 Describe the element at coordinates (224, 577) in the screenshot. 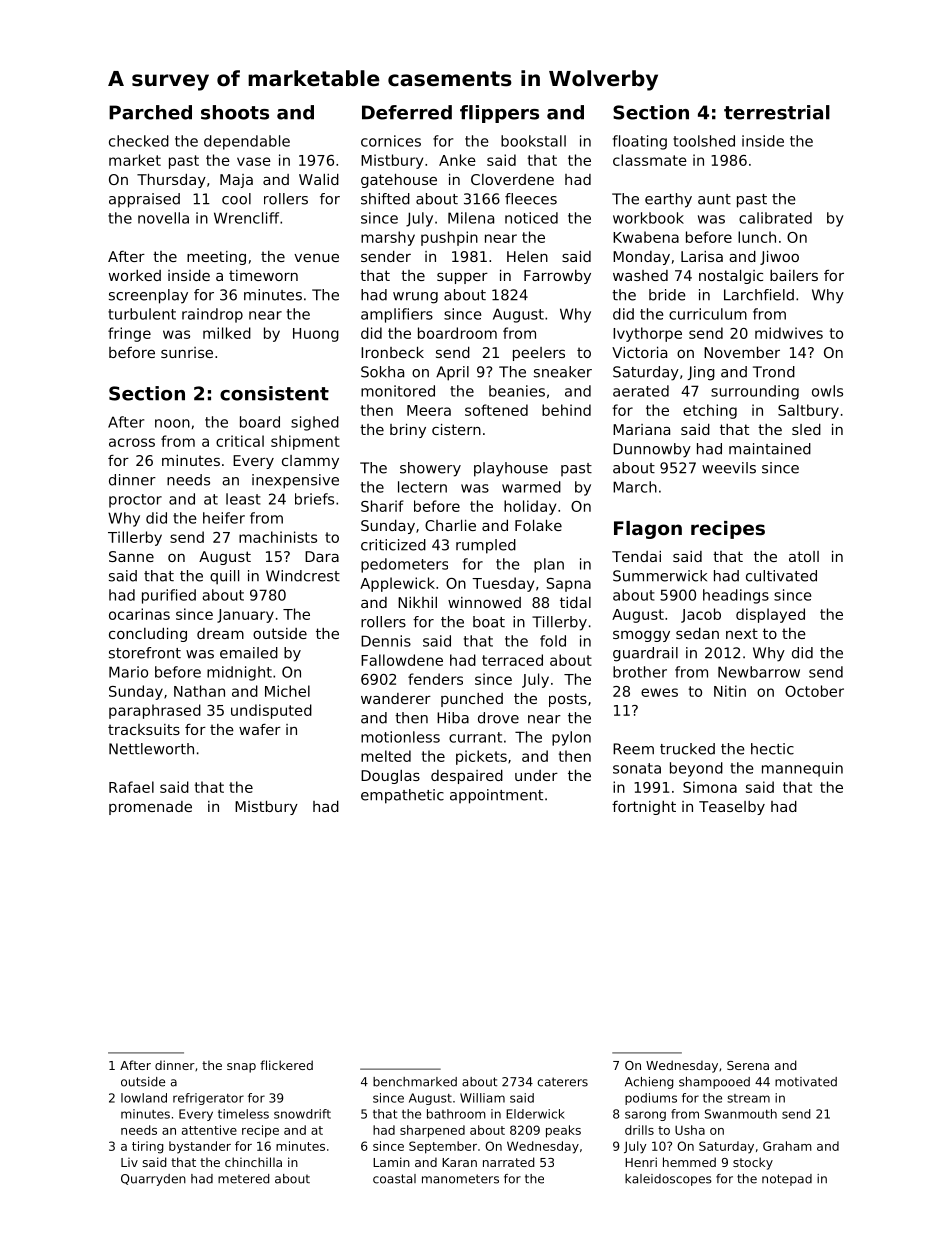

I see `quill` at that location.
